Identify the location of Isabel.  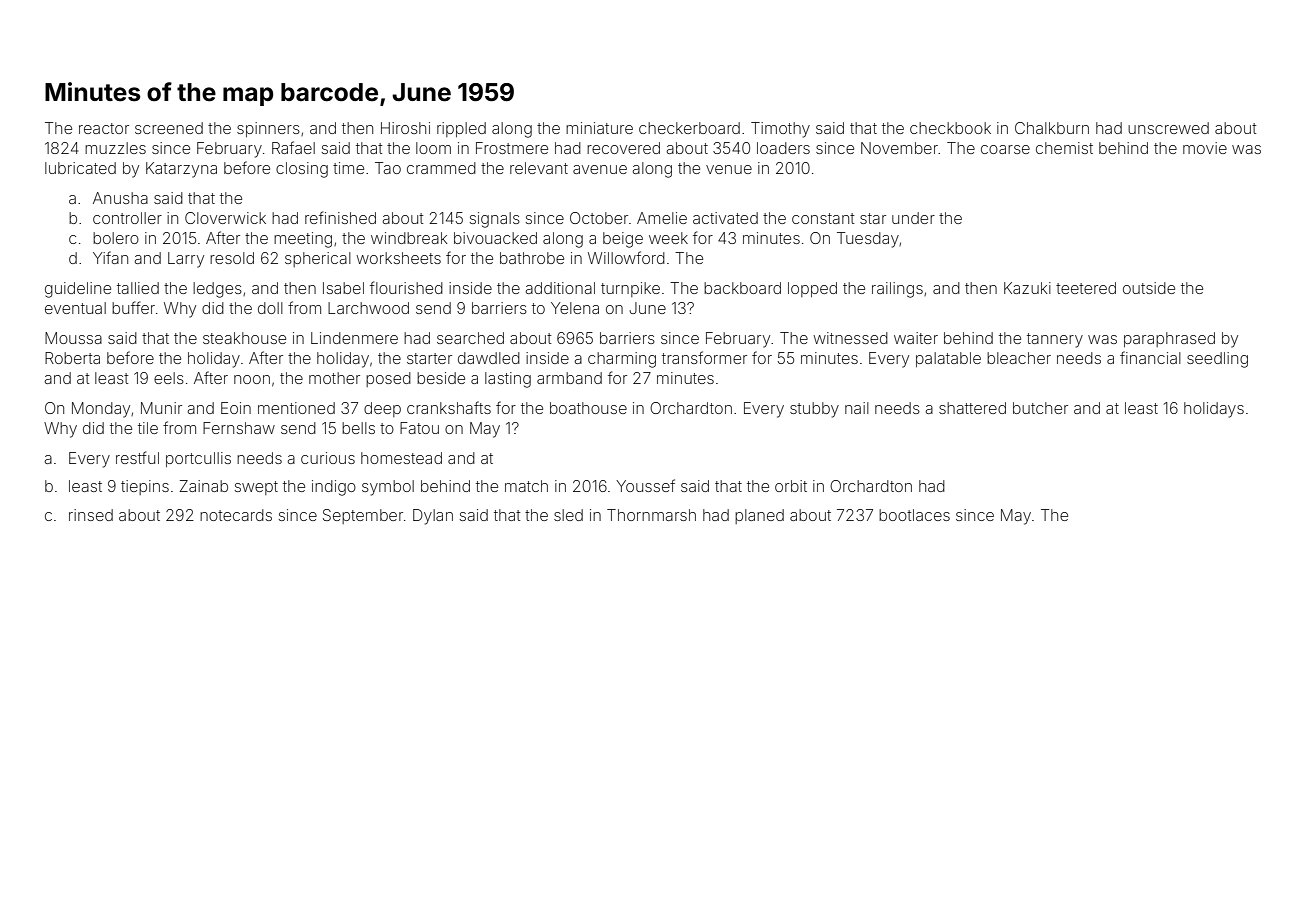
(343, 288).
